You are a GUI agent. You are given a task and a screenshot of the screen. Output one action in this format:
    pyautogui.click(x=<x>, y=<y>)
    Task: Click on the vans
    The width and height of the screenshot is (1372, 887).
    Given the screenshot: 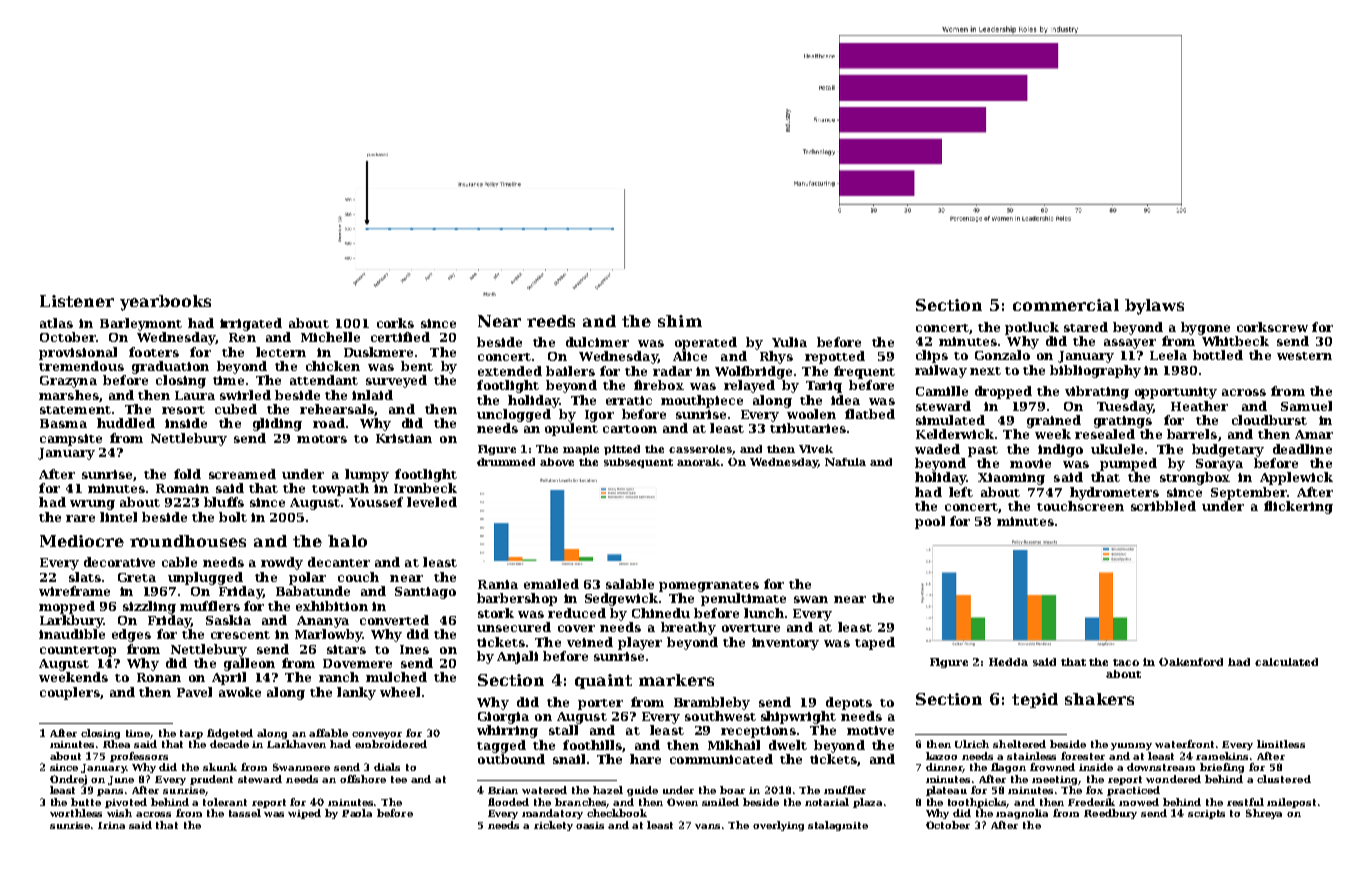 What is the action you would take?
    pyautogui.click(x=707, y=826)
